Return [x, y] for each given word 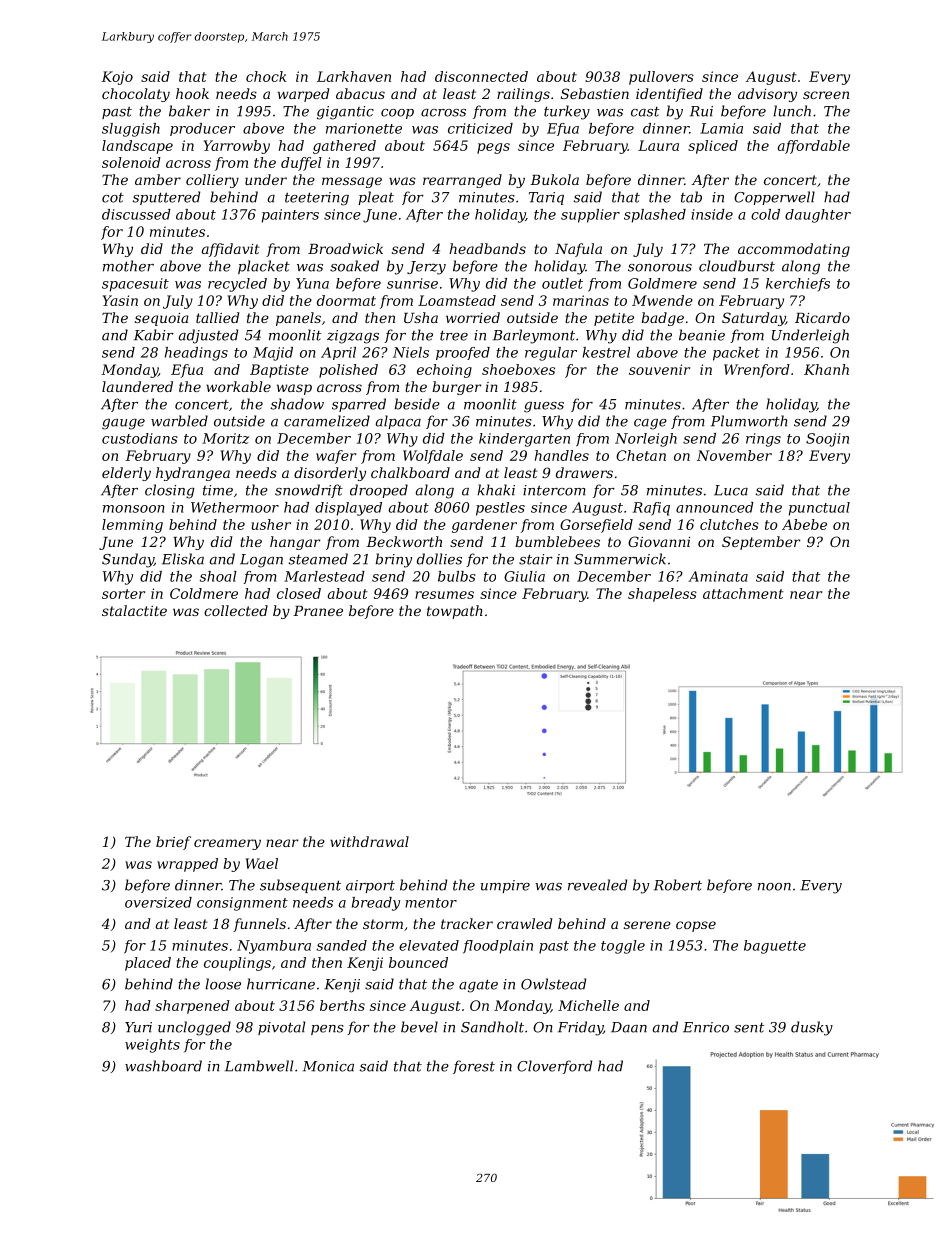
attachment [743, 593]
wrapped [187, 865]
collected [236, 610]
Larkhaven [354, 76]
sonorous [660, 268]
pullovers [661, 78]
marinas [581, 300]
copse [696, 926]
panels [298, 319]
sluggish [131, 130]
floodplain [498, 947]
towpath [455, 612]
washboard [163, 1066]
